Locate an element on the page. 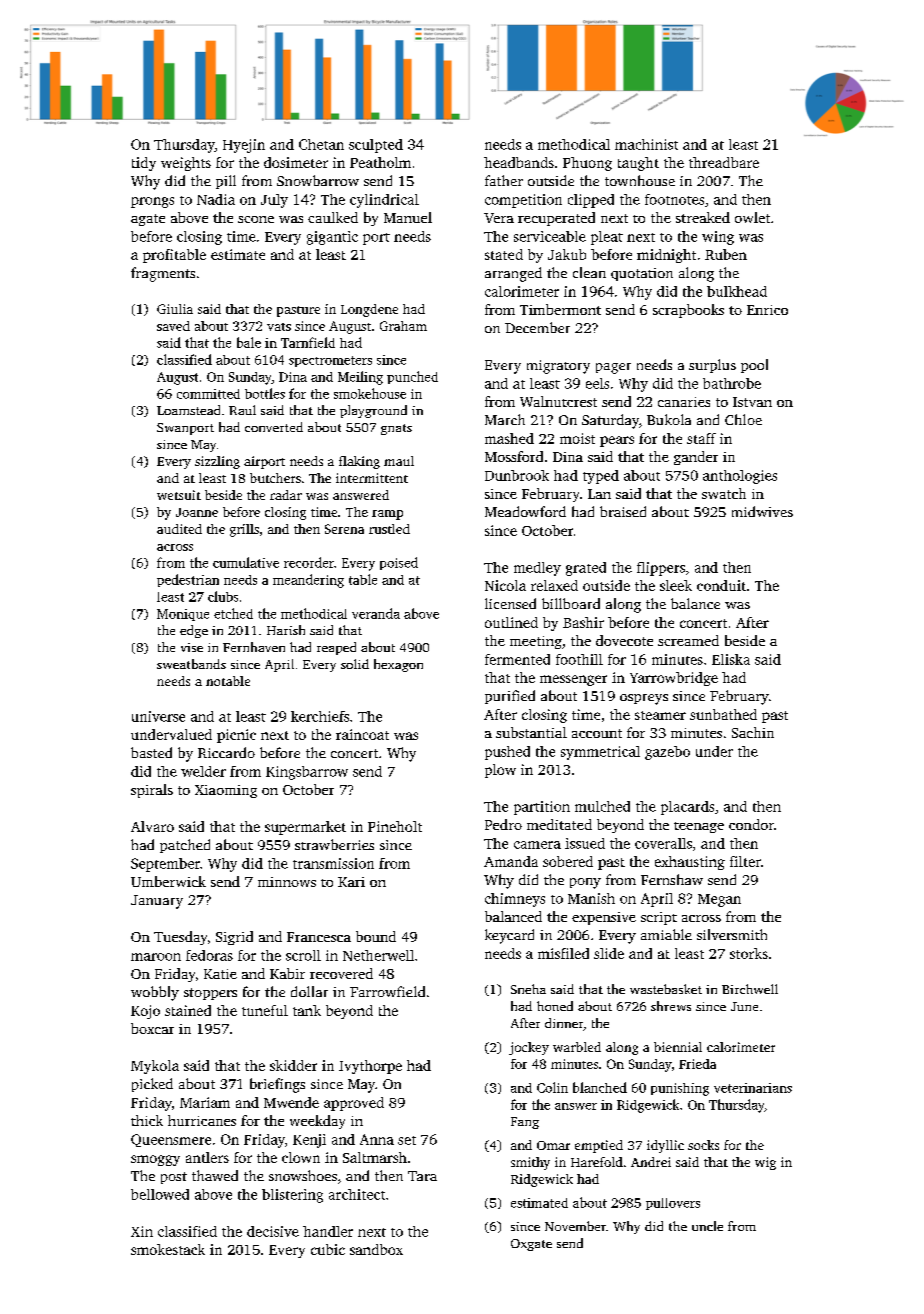 Image resolution: width=924 pixels, height=1314 pixels. universe is located at coordinates (158, 716).
